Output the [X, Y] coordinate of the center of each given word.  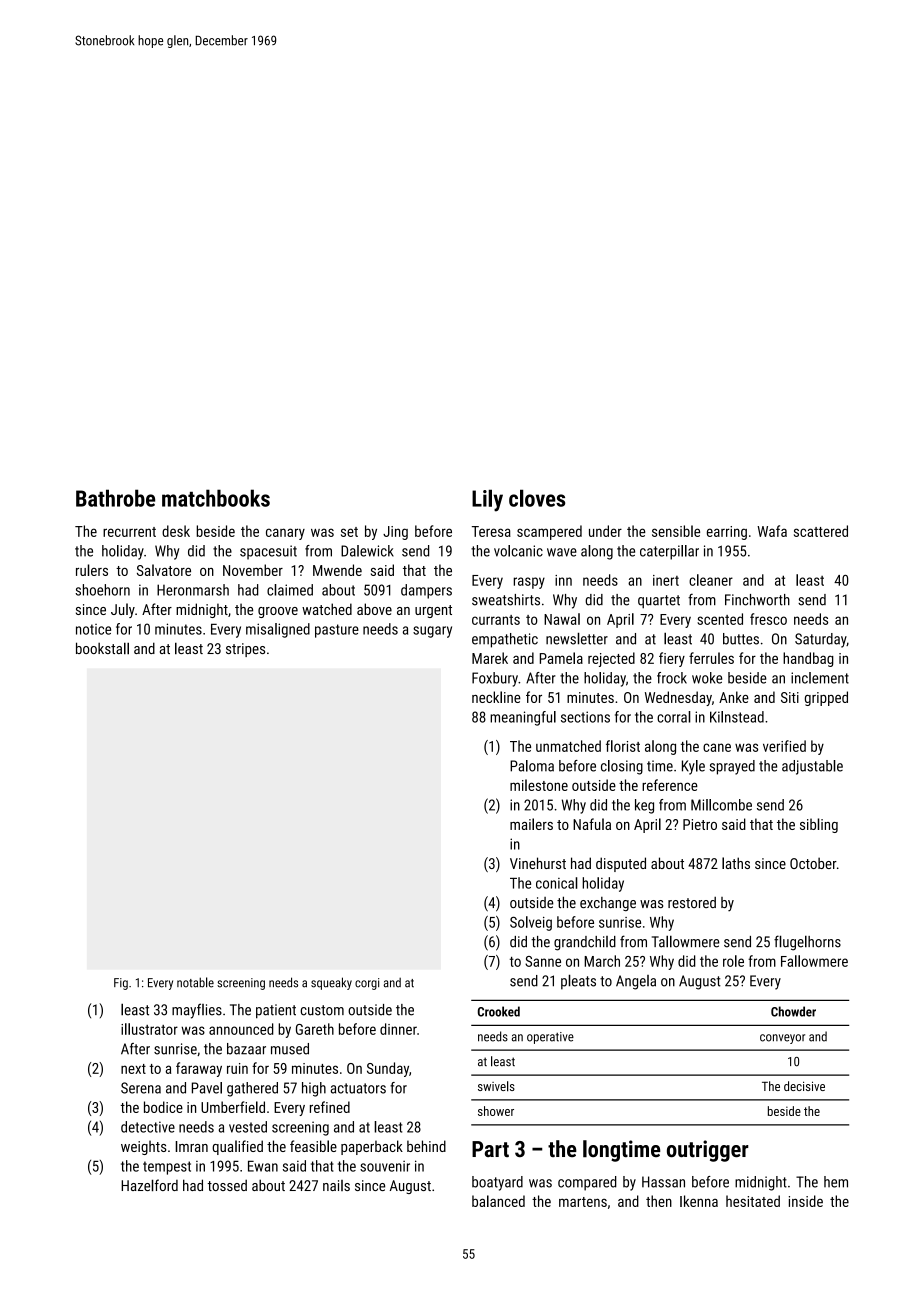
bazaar [246, 1049]
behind [426, 1146]
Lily [487, 500]
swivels [496, 1086]
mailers [531, 824]
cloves [537, 498]
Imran [191, 1146]
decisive [804, 1086]
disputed [621, 864]
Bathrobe [115, 498]
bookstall [102, 648]
